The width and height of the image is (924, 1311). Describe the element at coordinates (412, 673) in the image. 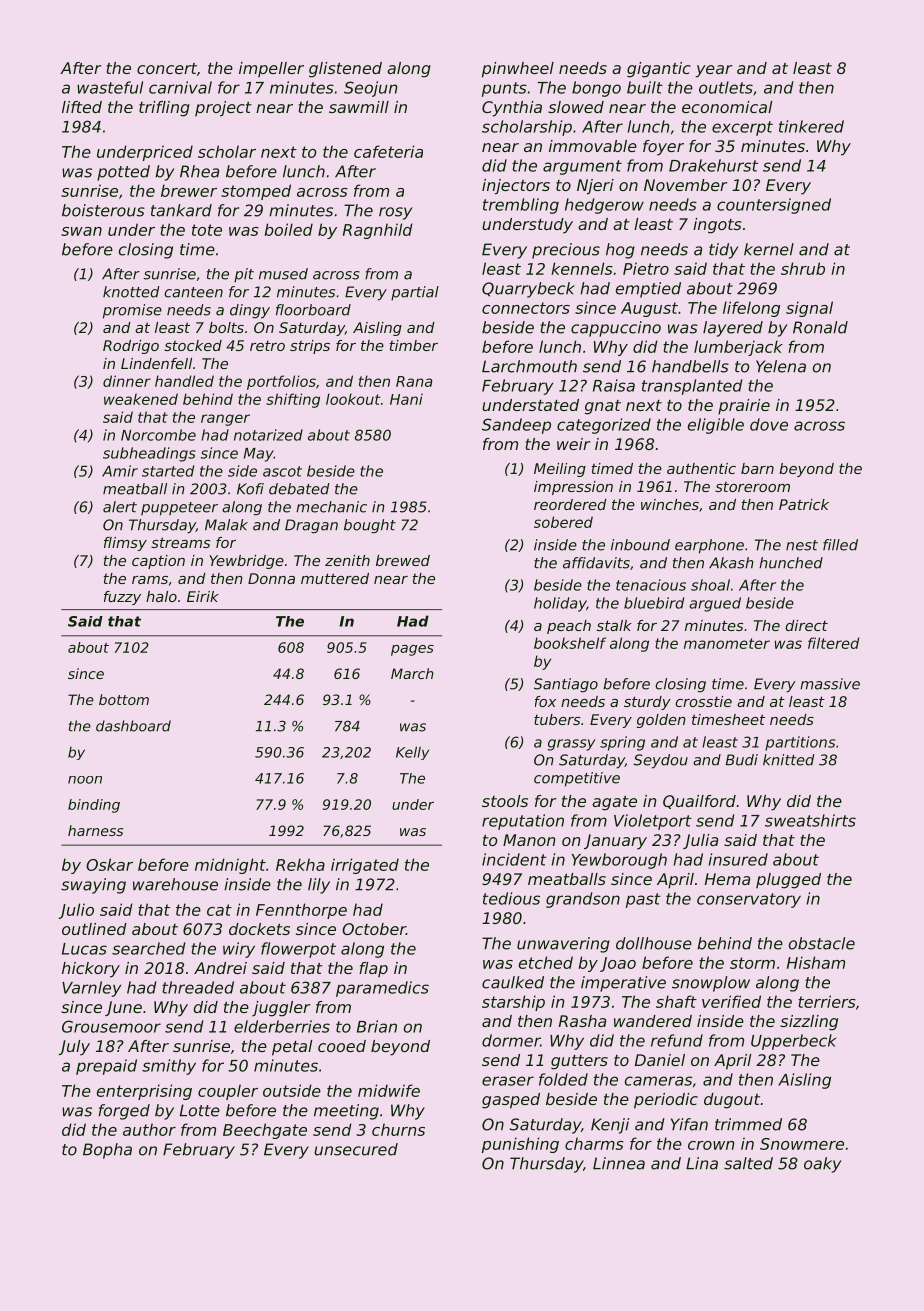

I see `March` at that location.
